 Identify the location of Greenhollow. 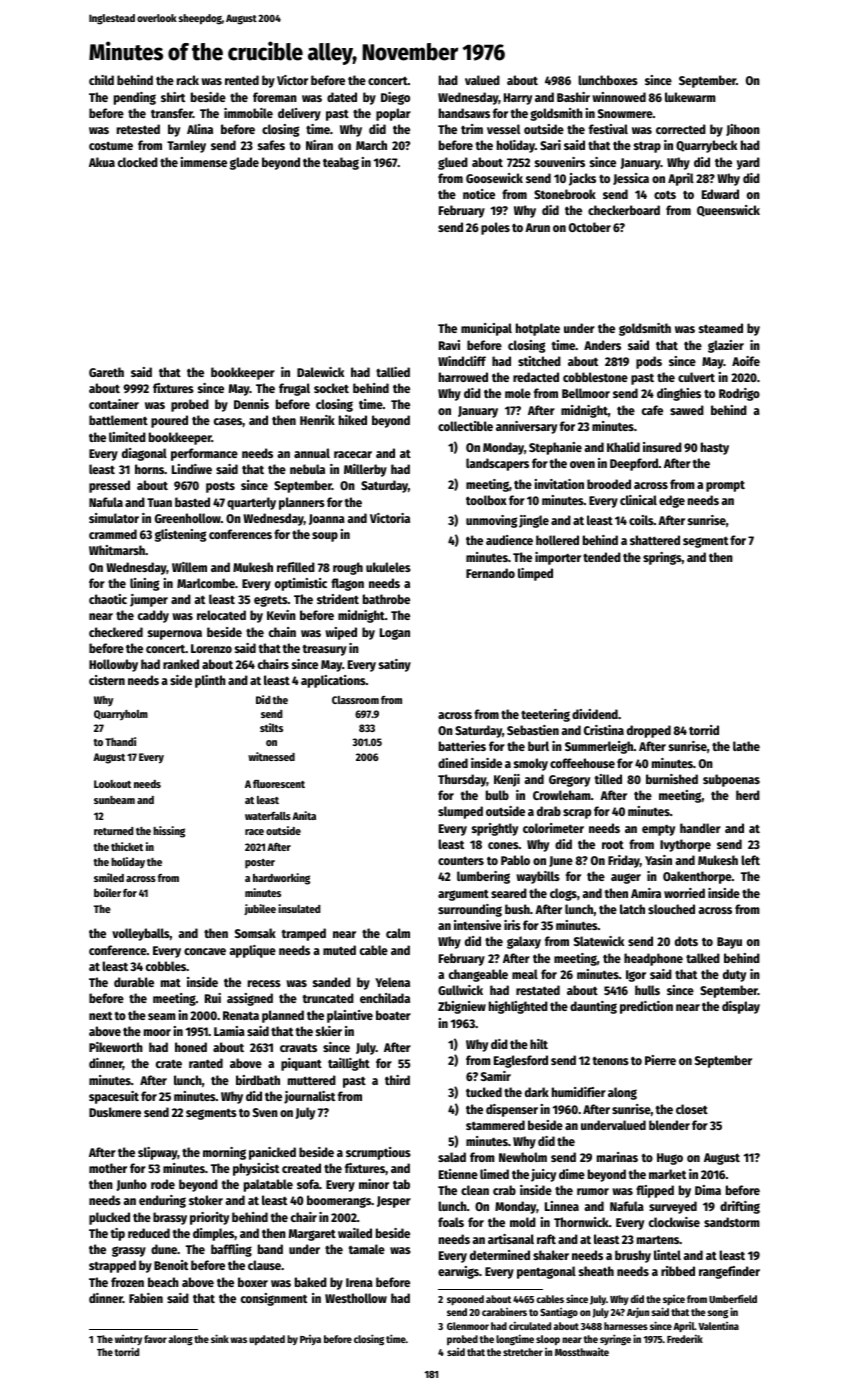
(188, 518).
